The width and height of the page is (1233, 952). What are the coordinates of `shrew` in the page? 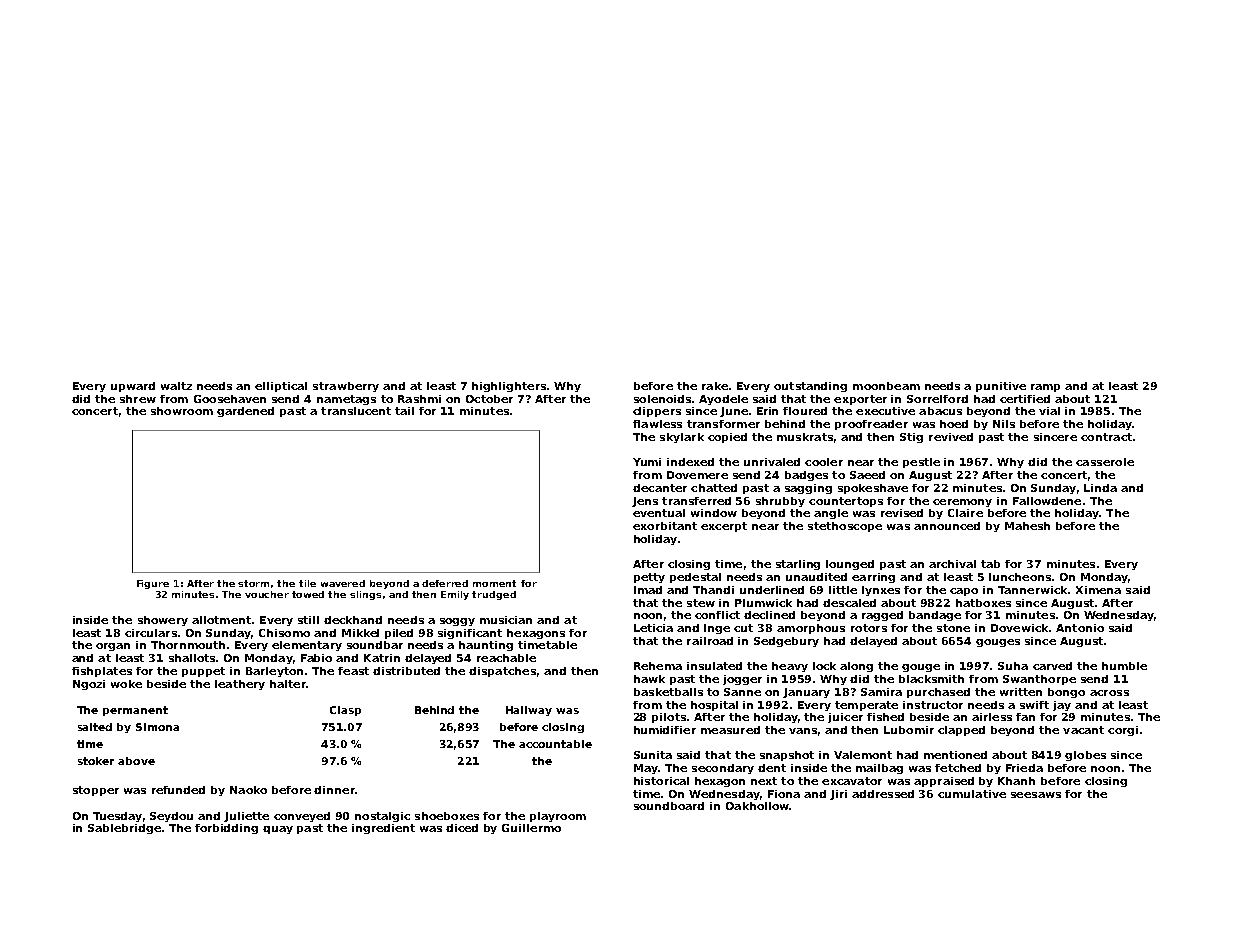 It's located at (138, 399).
